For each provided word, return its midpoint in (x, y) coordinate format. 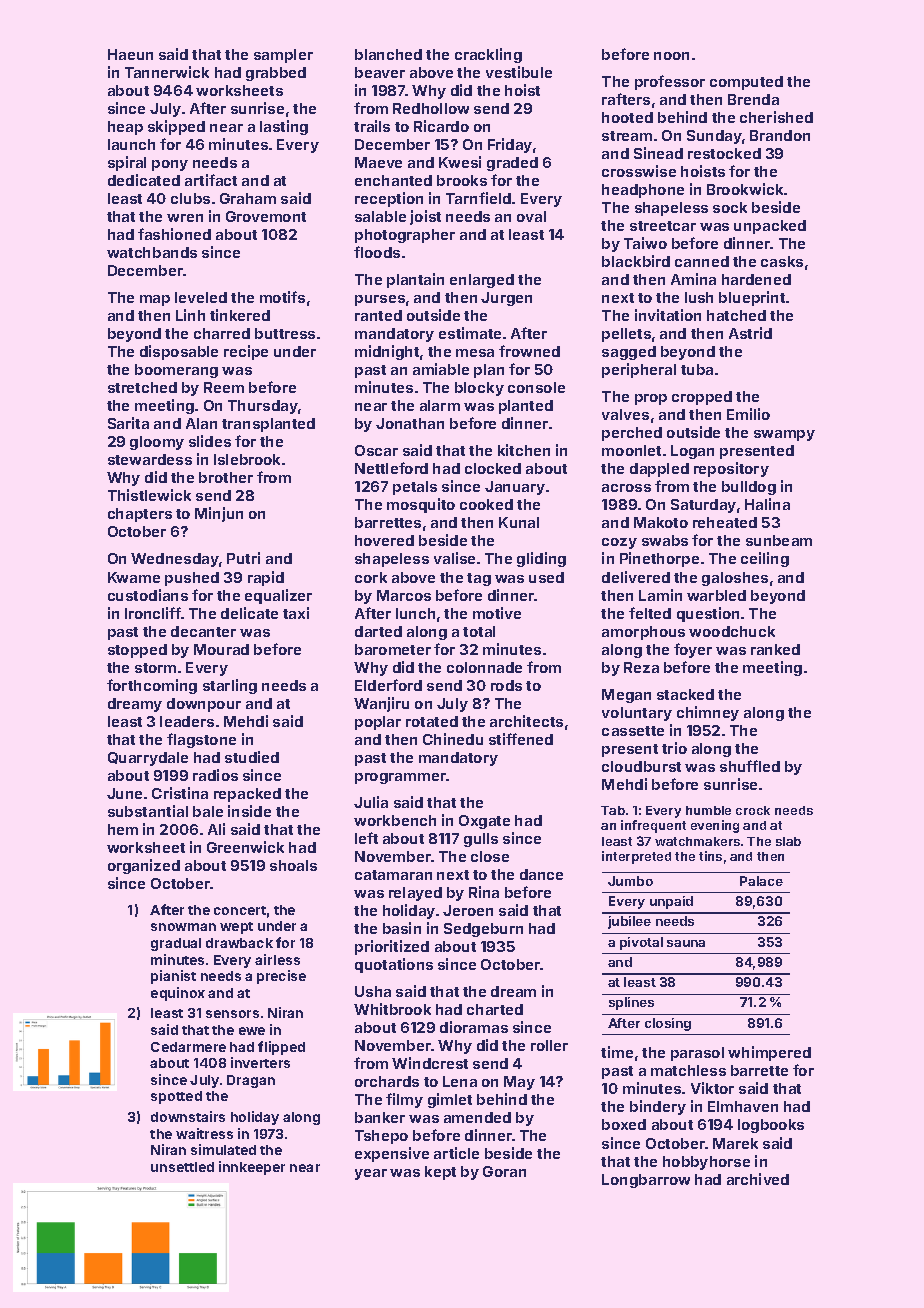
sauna (686, 943)
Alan (201, 423)
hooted (627, 117)
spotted (176, 1097)
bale (208, 811)
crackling (488, 55)
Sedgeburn (483, 930)
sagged (629, 353)
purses (380, 300)
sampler (283, 56)
